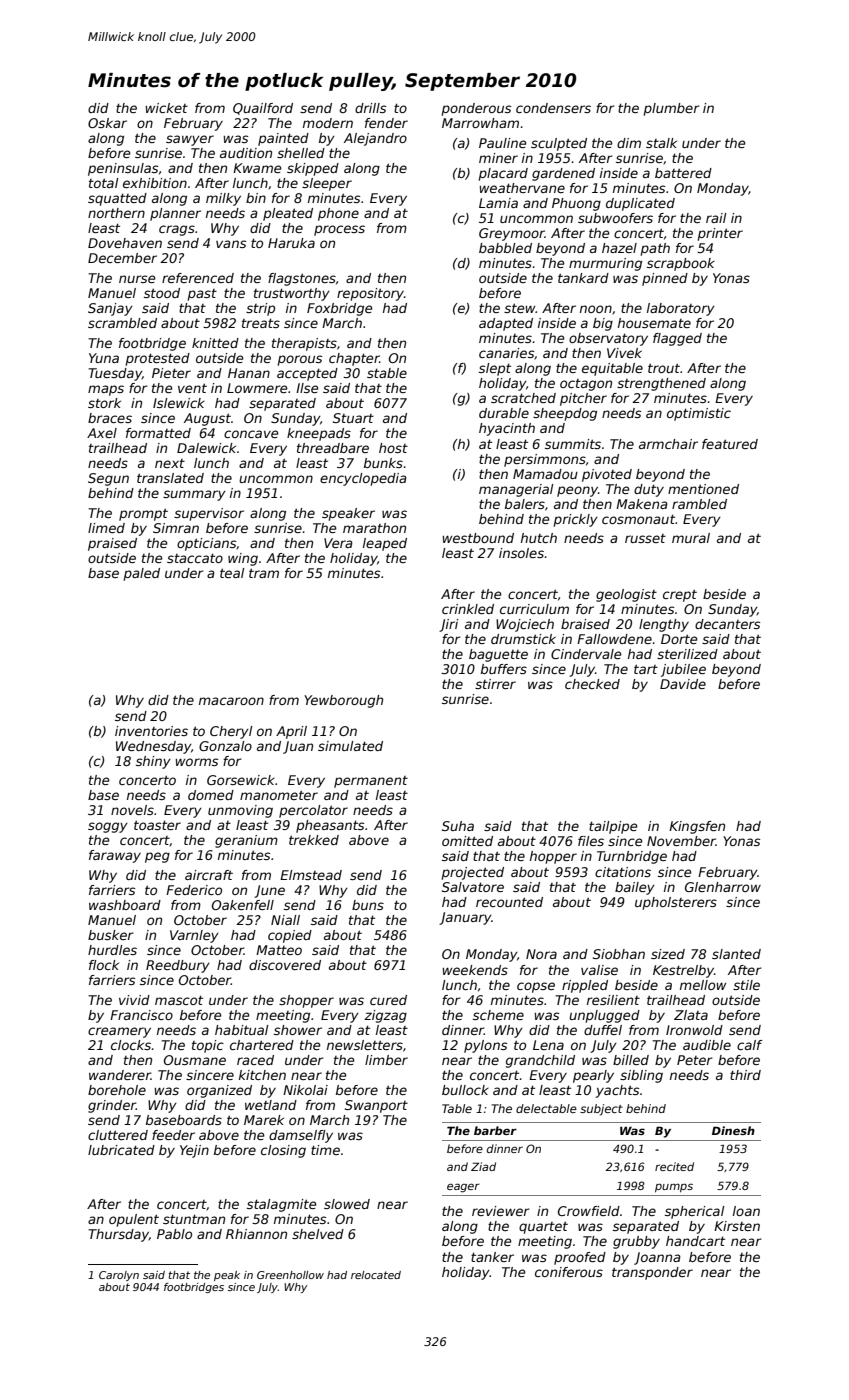  Describe the element at coordinates (153, 747) in the screenshot. I see `Wednesday` at that location.
